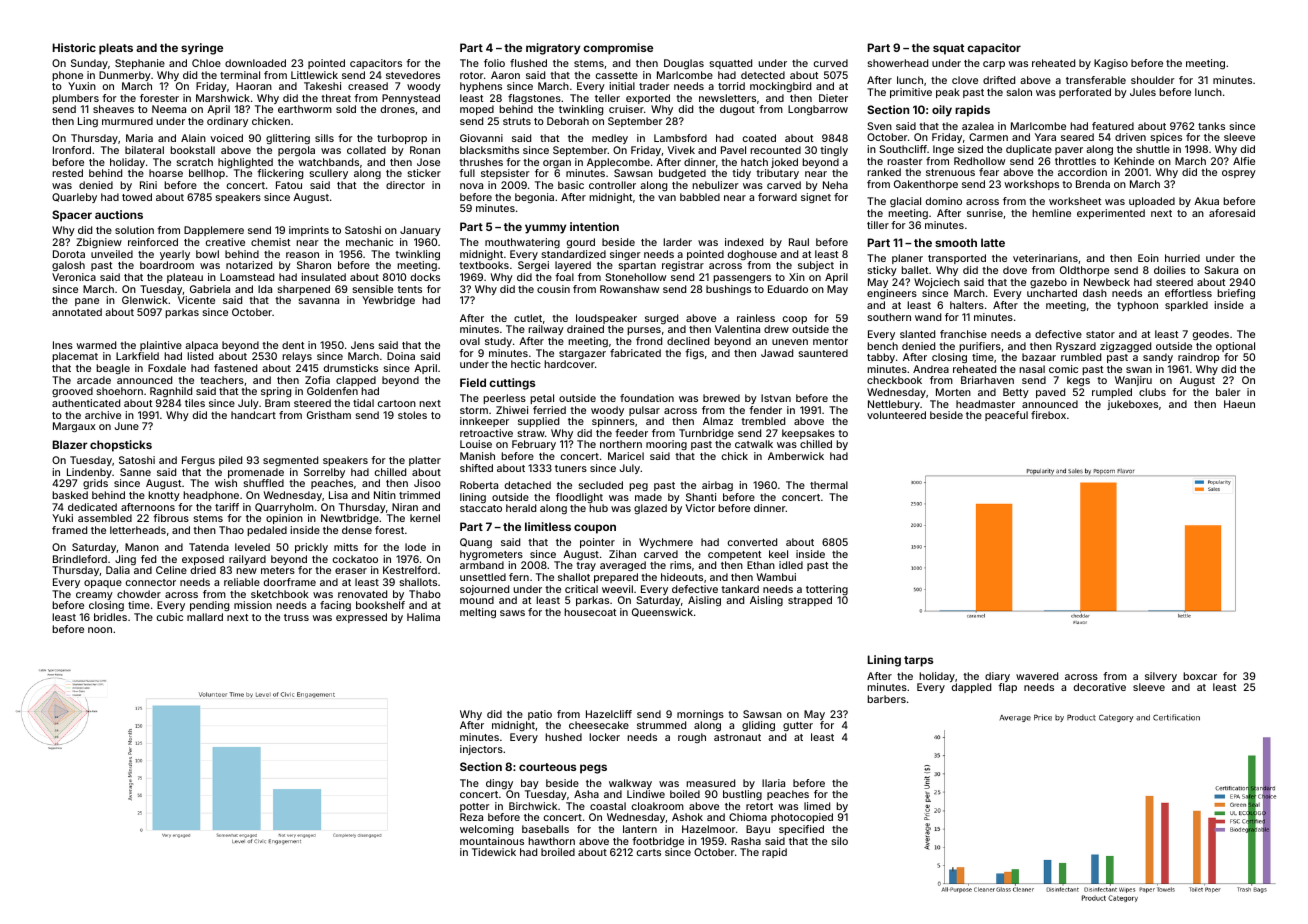 The image size is (1308, 924). Describe the element at coordinates (1037, 676) in the screenshot. I see `wavered` at that location.
